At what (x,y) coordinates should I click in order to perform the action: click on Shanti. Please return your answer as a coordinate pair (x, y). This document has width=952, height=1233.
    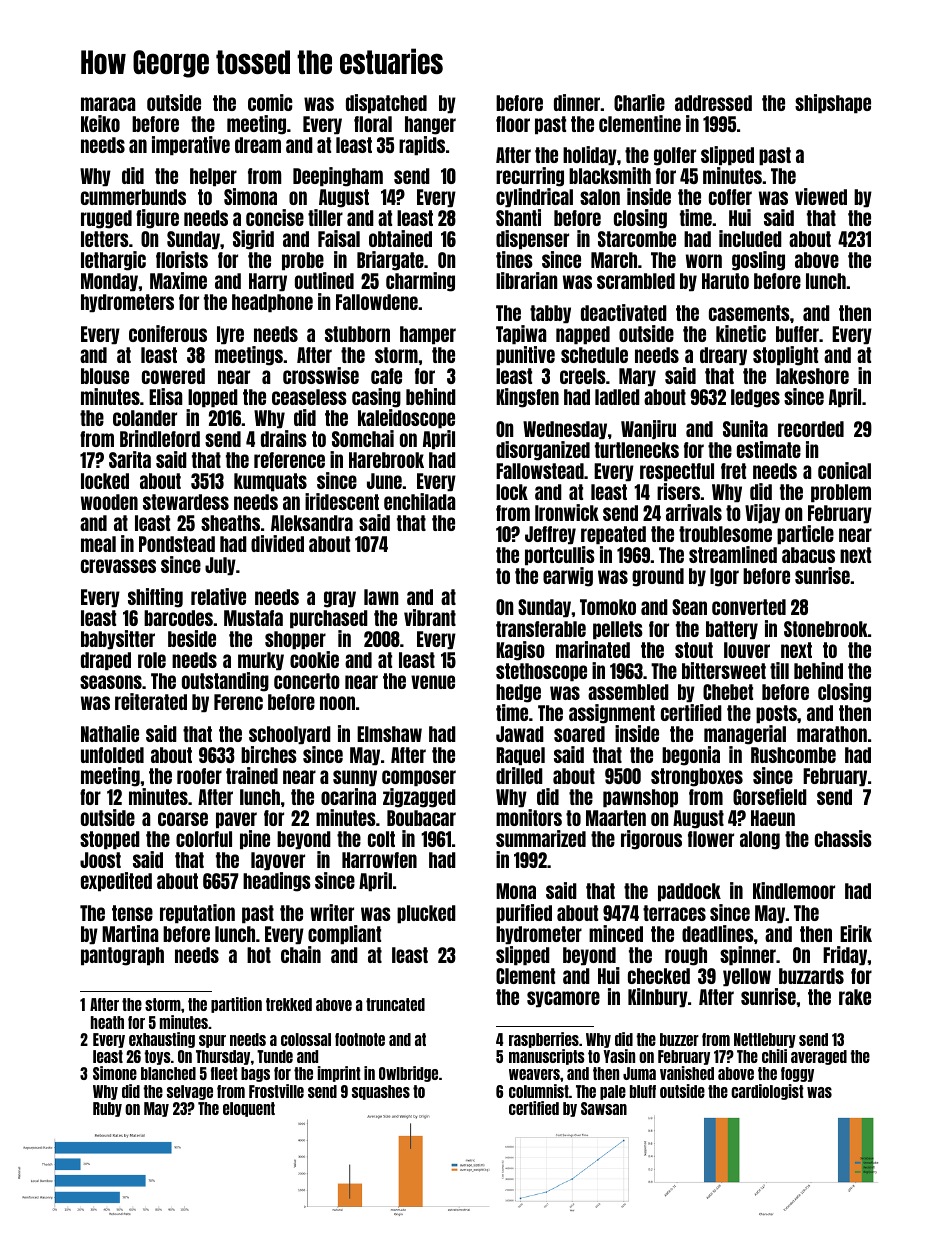
    Looking at the image, I should click on (518, 217).
